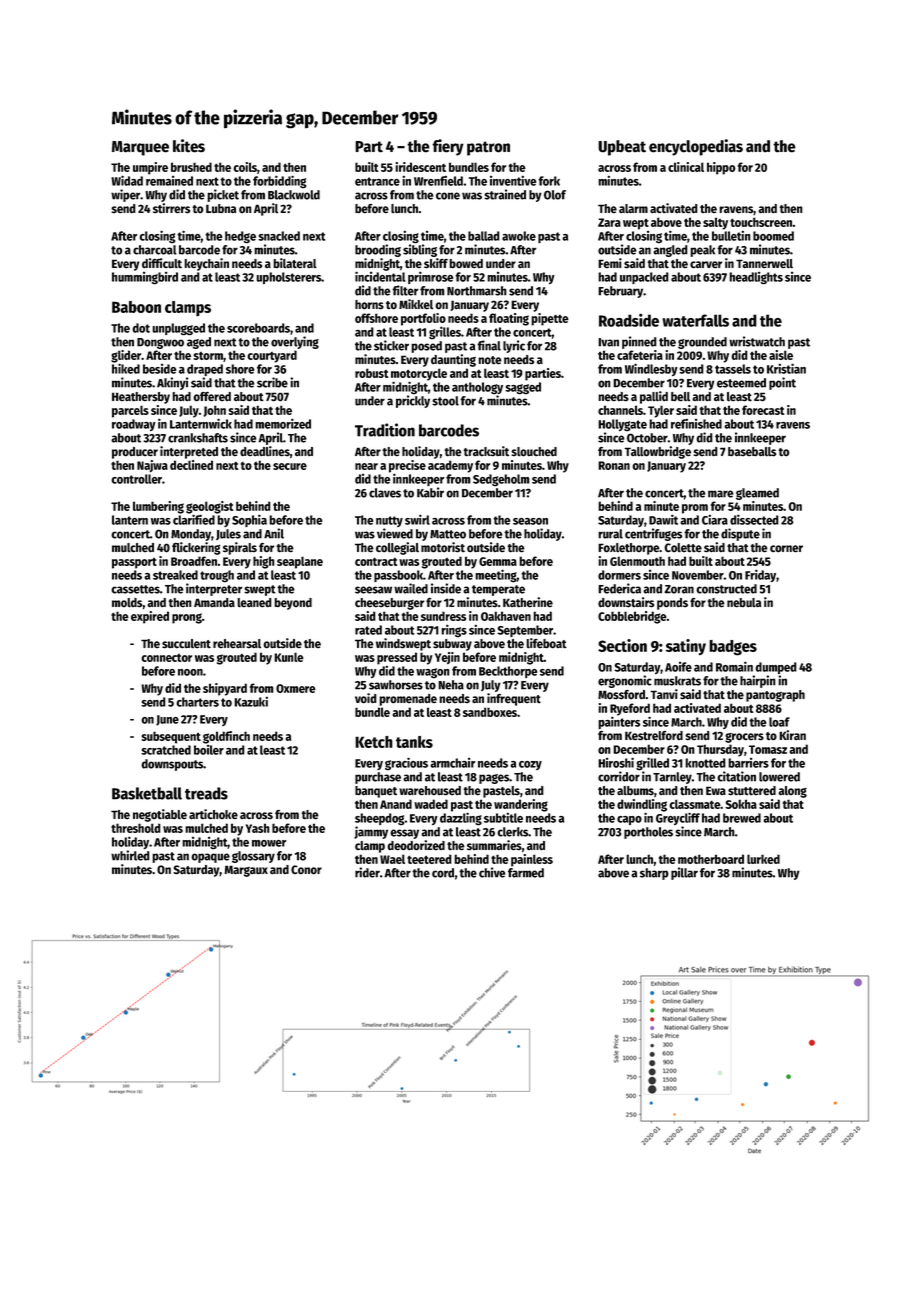 The width and height of the page is (924, 1308). I want to click on stirrers, so click(171, 208).
